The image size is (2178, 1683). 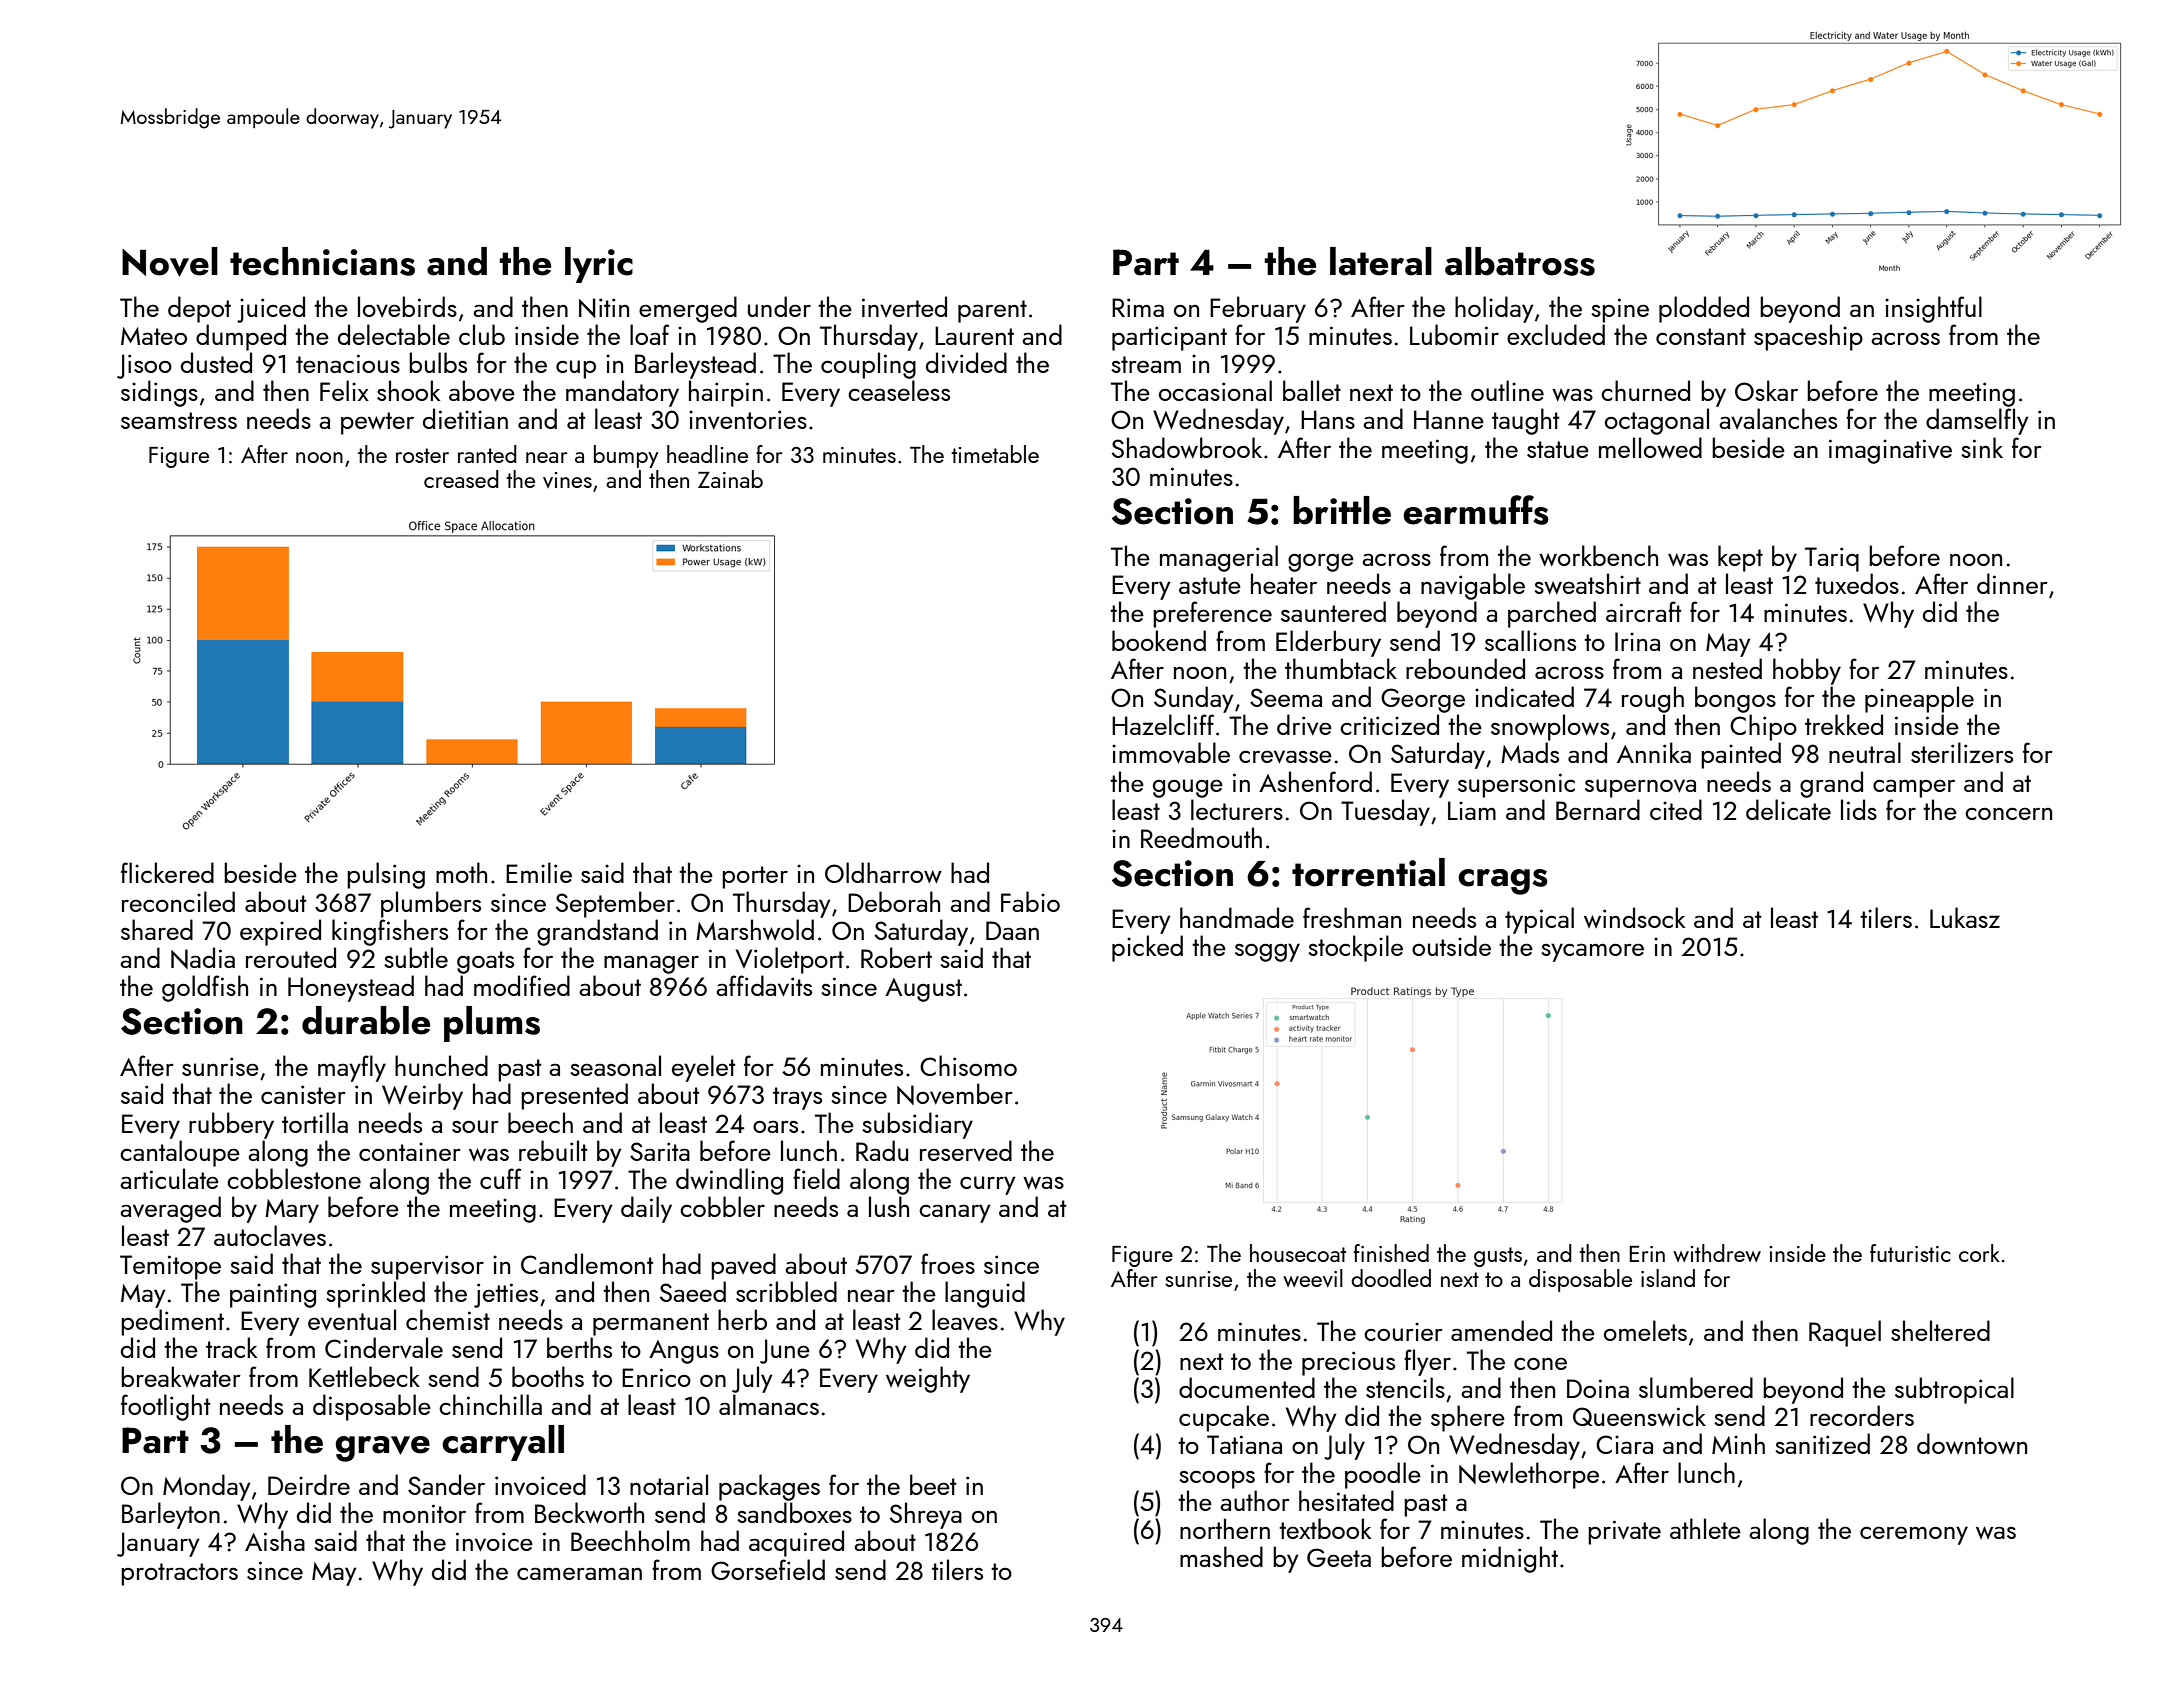 What do you see at coordinates (988, 1185) in the screenshot?
I see `curry` at bounding box center [988, 1185].
